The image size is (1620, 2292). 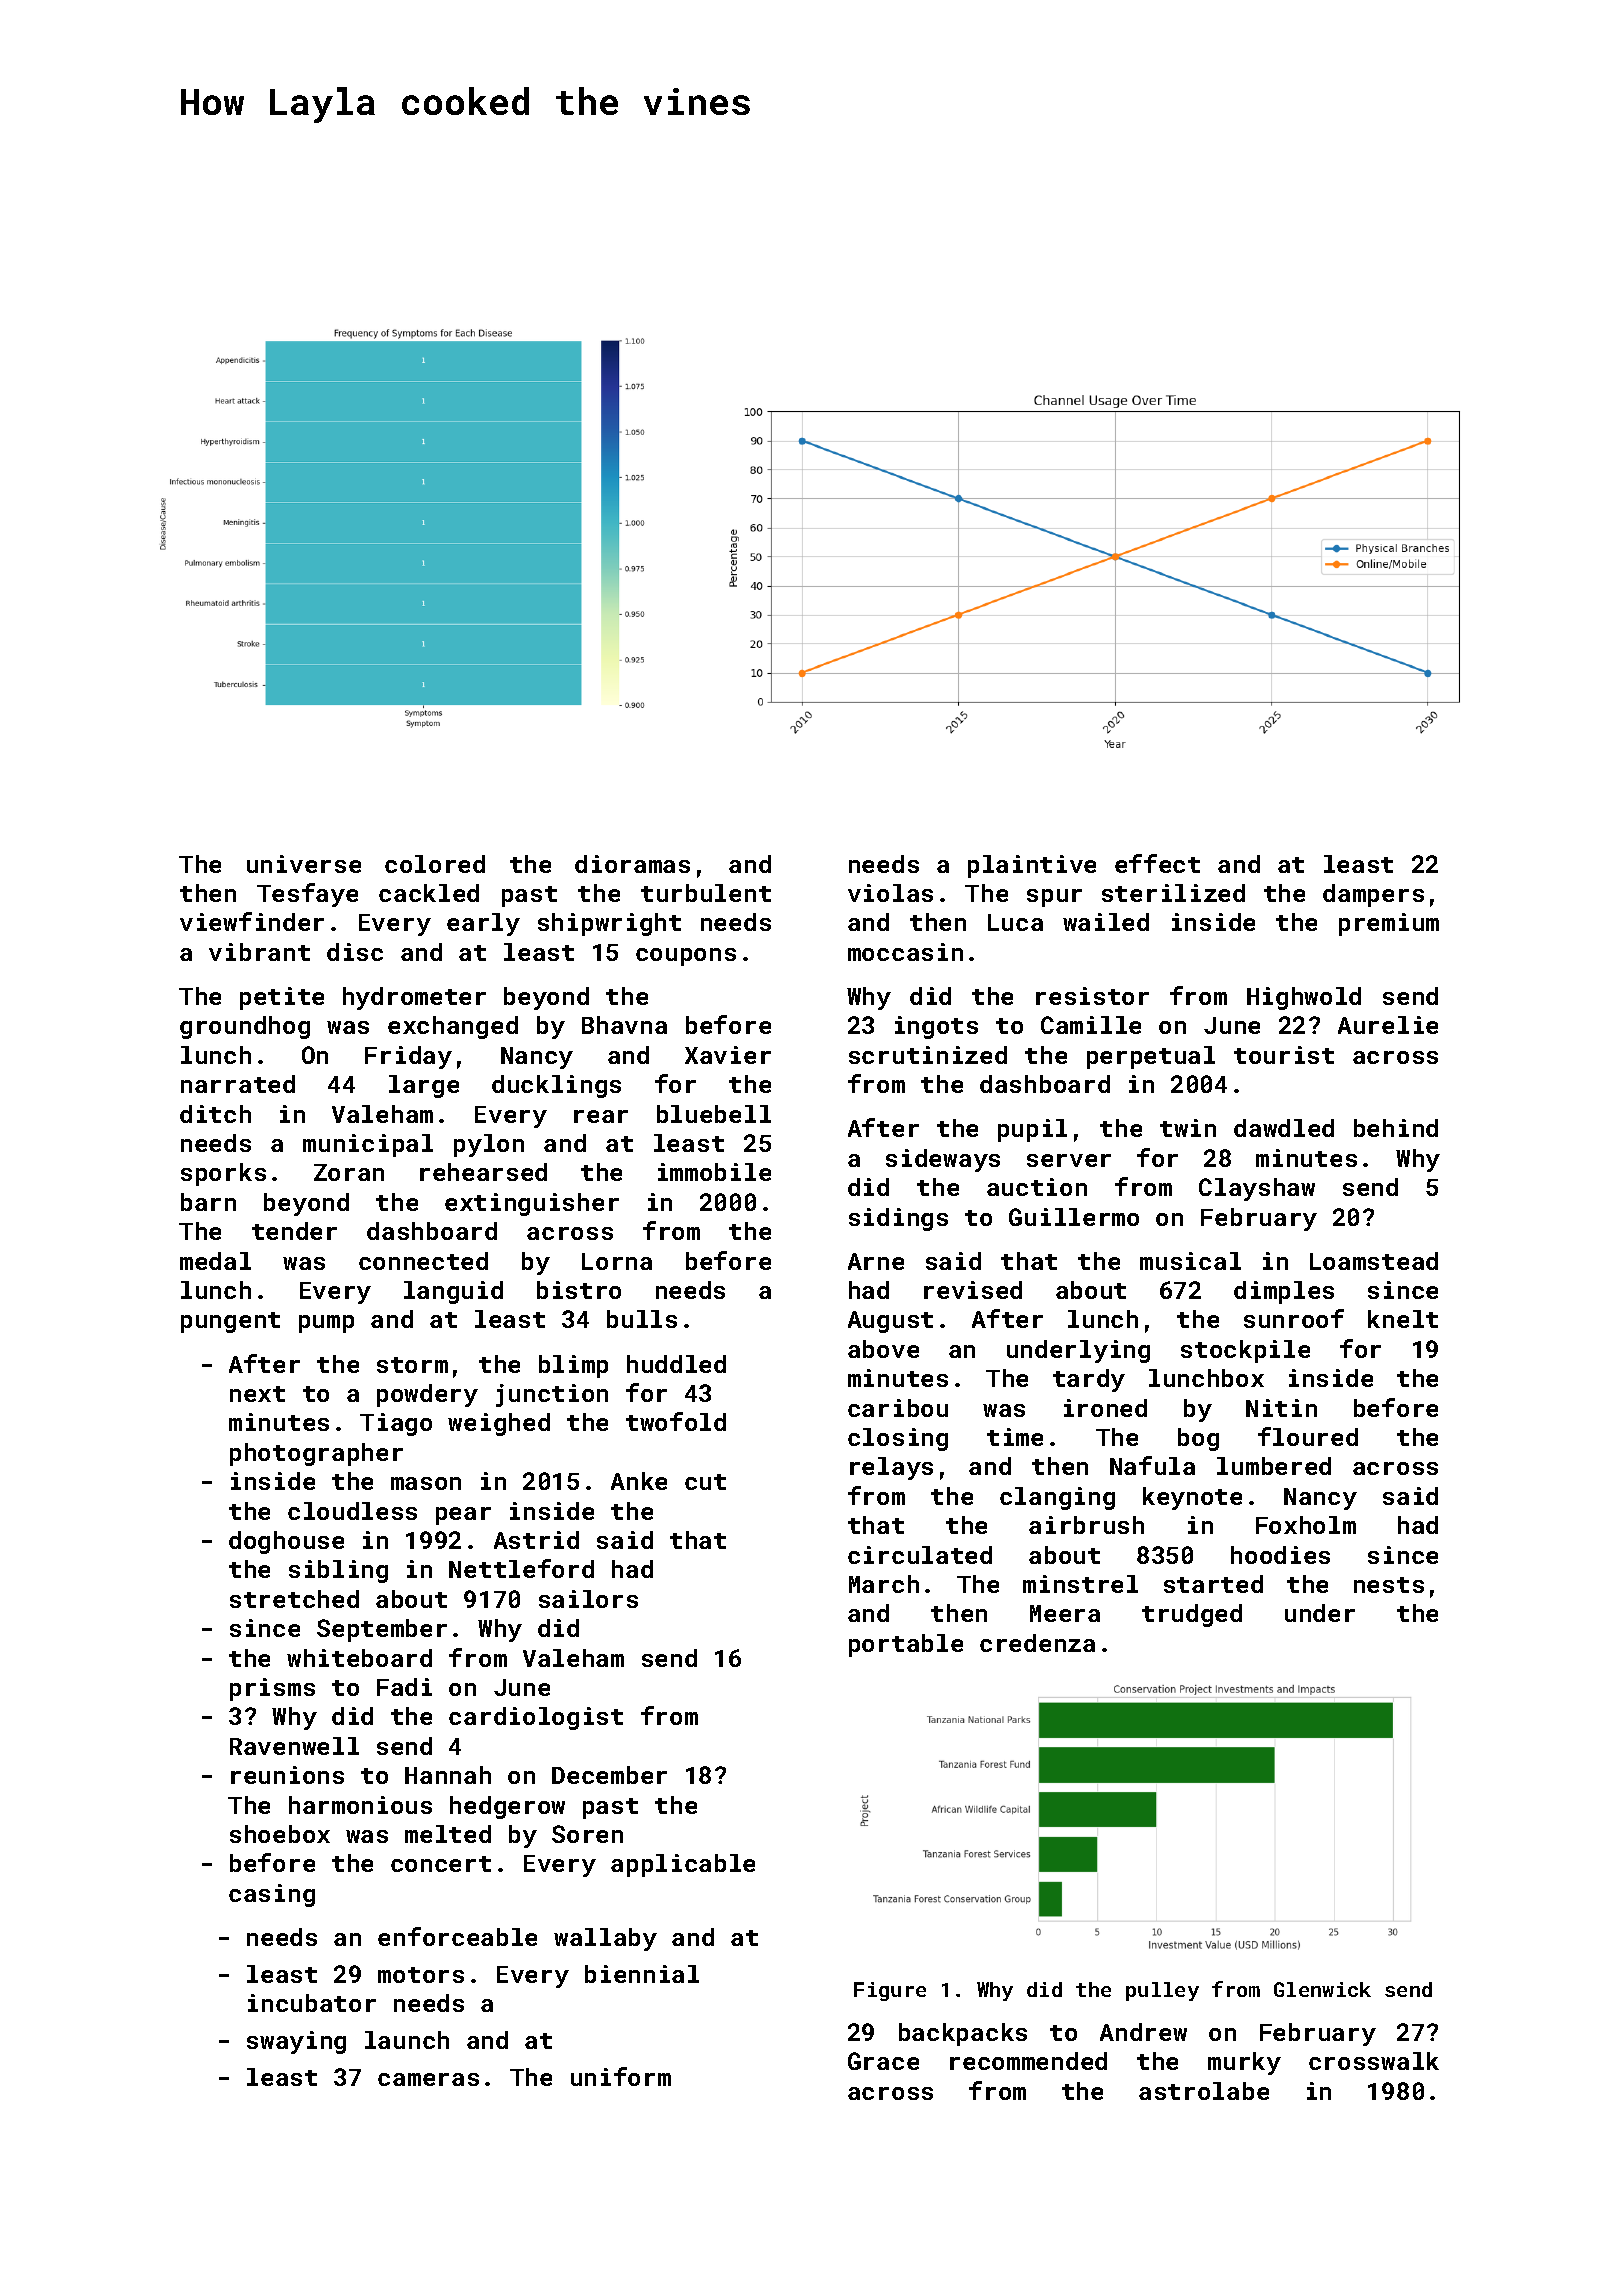 I want to click on sailors, so click(x=588, y=1599).
